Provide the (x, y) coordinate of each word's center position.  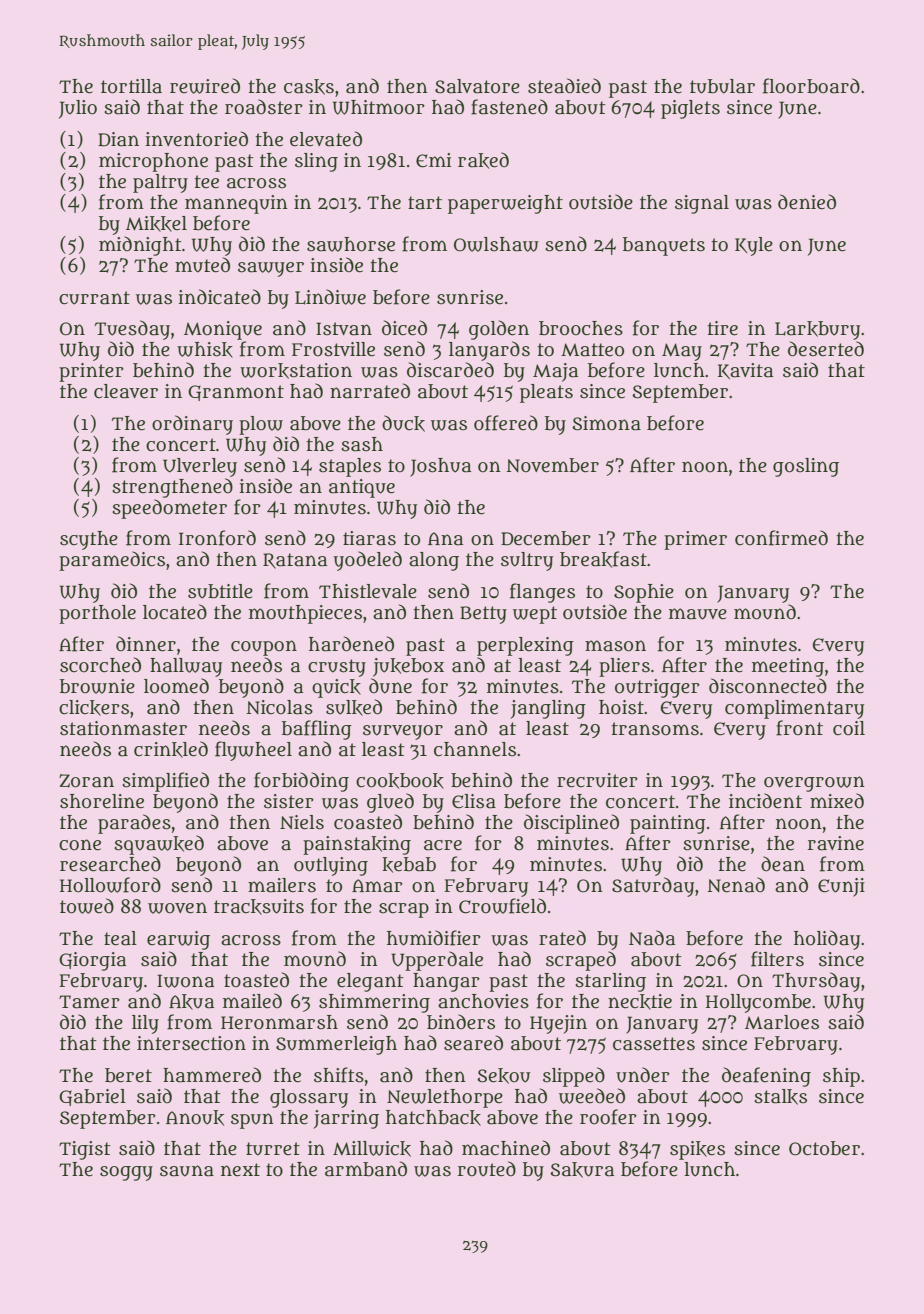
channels (475, 749)
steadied (564, 86)
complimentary (794, 709)
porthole (97, 614)
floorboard (811, 86)
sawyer (271, 269)
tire (723, 328)
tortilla (131, 86)
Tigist (85, 1150)
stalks (780, 1097)
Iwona (185, 981)
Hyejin (558, 1024)
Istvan (344, 329)
